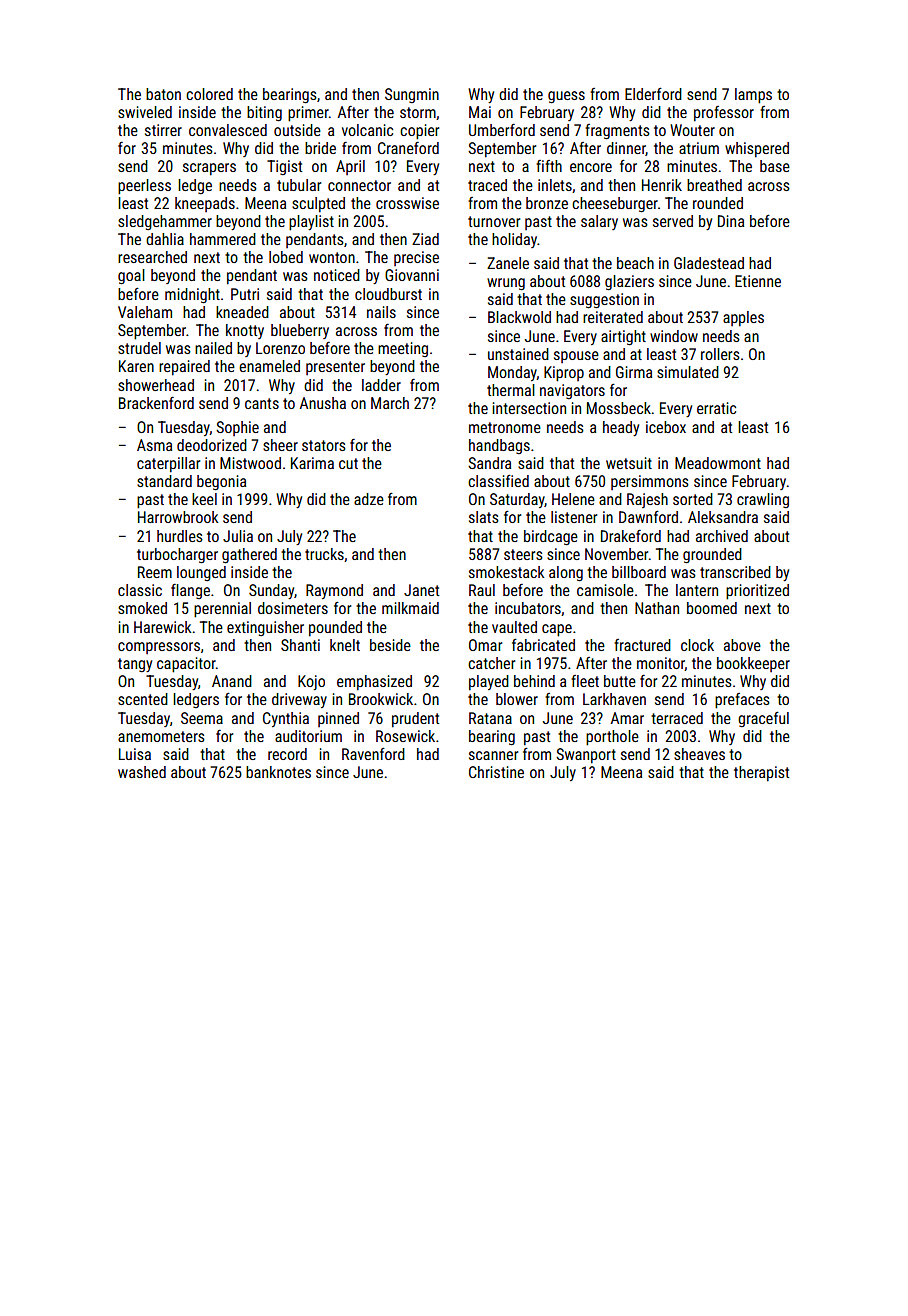  I want to click on swiveled, so click(145, 112).
